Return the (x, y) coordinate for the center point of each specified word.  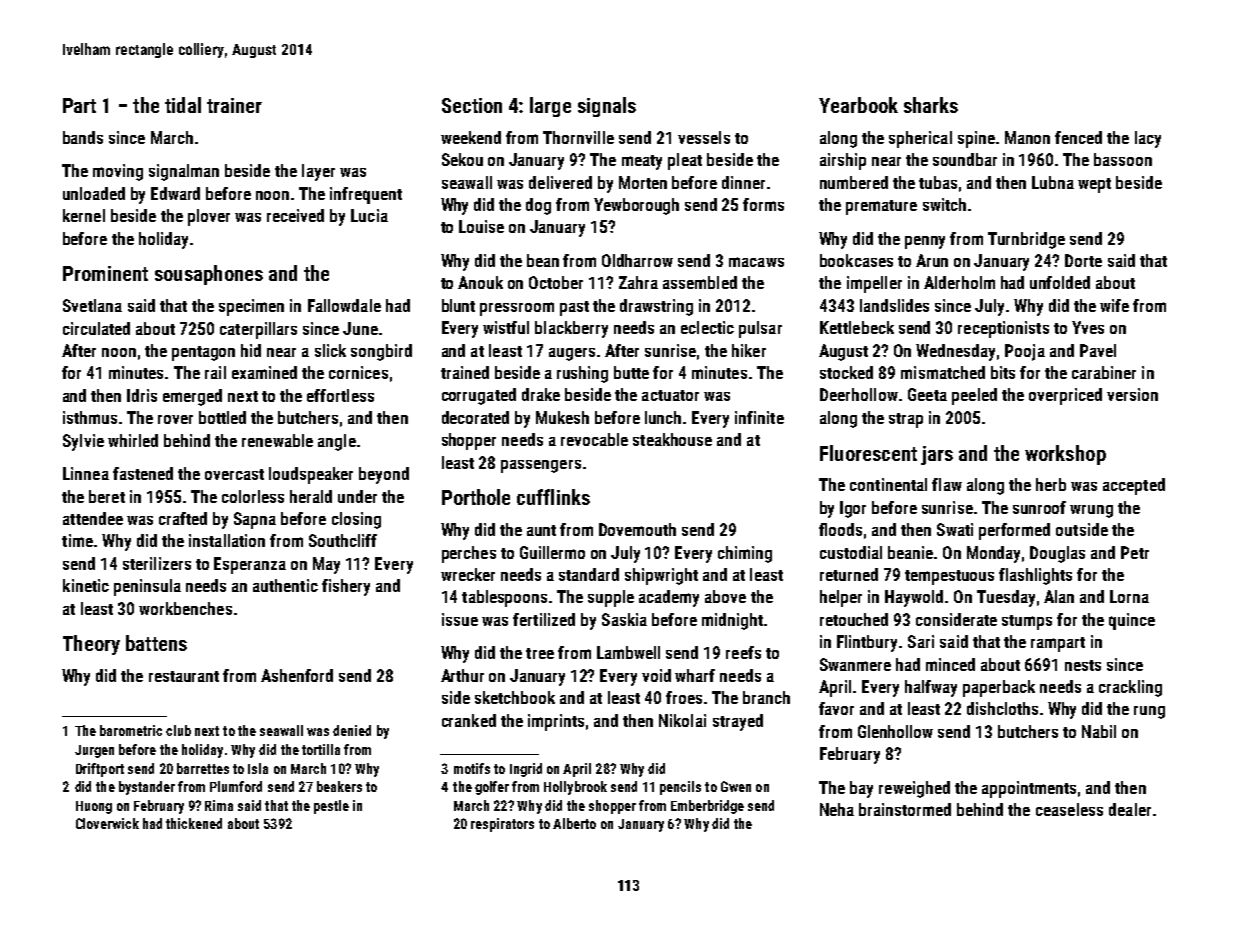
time (77, 540)
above (725, 596)
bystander (147, 788)
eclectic (707, 327)
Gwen (736, 786)
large (550, 107)
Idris (142, 395)
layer (318, 172)
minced (950, 664)
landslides (894, 305)
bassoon (1123, 159)
